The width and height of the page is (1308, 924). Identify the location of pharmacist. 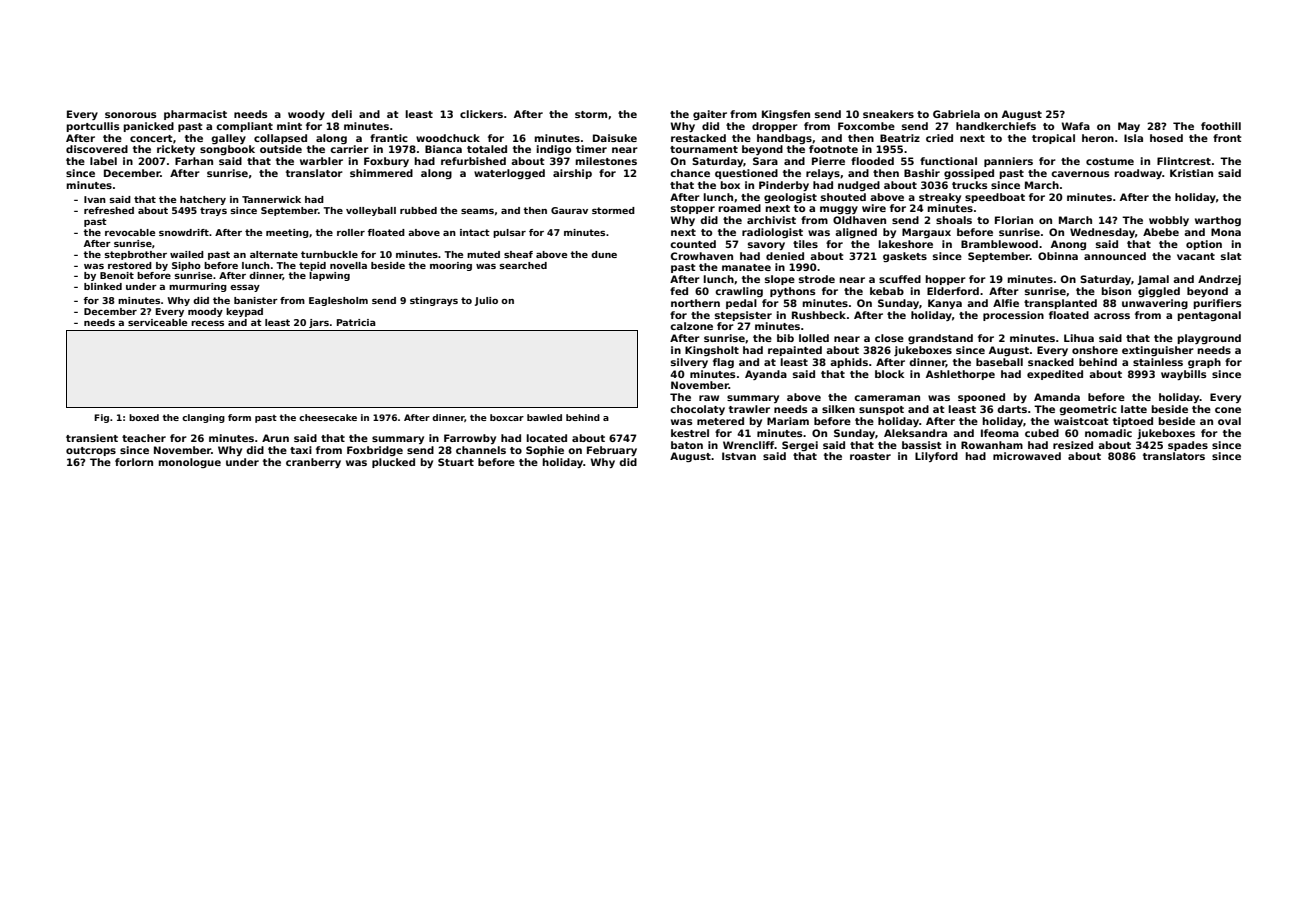
(195, 115).
